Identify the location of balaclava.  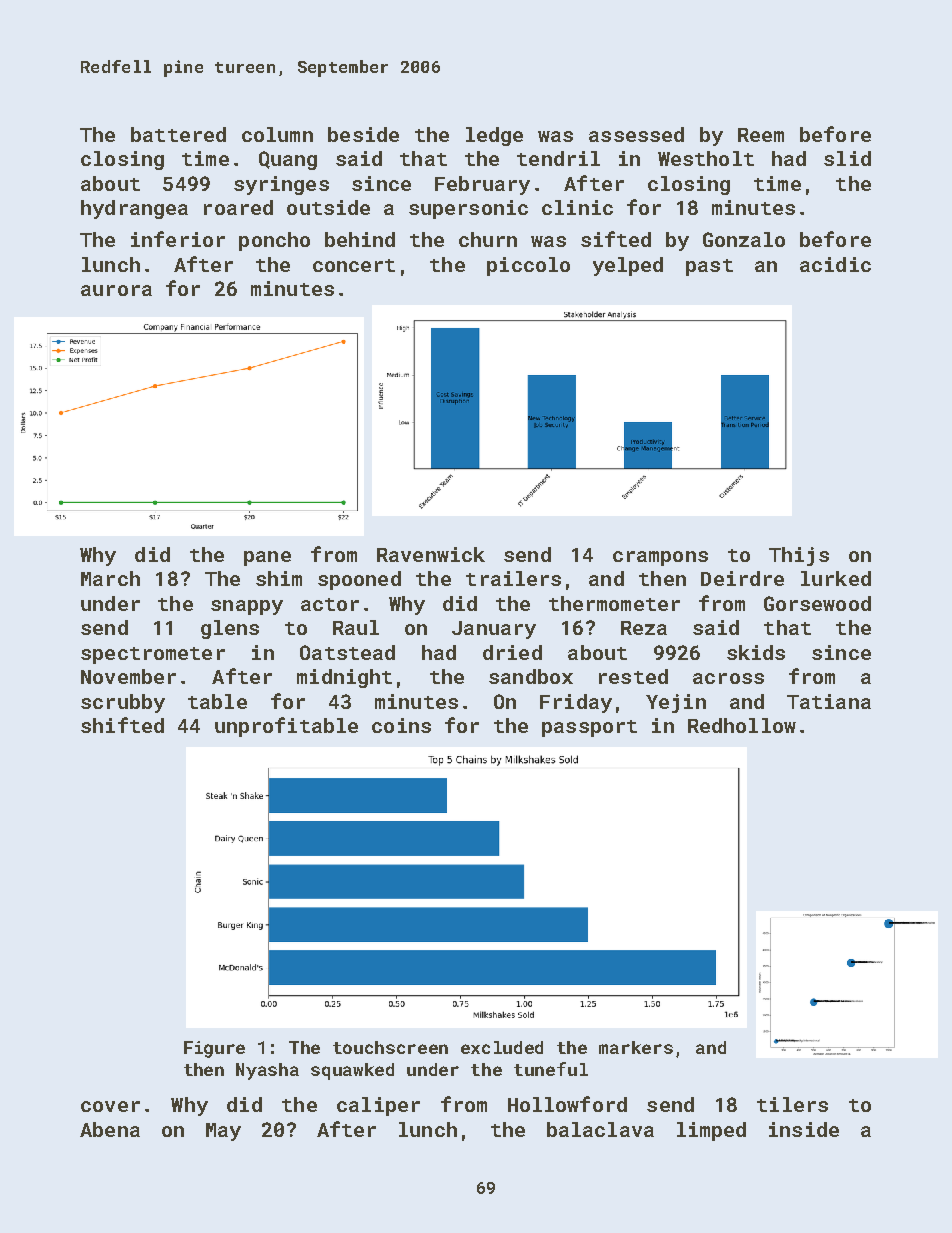
(600, 1129).
